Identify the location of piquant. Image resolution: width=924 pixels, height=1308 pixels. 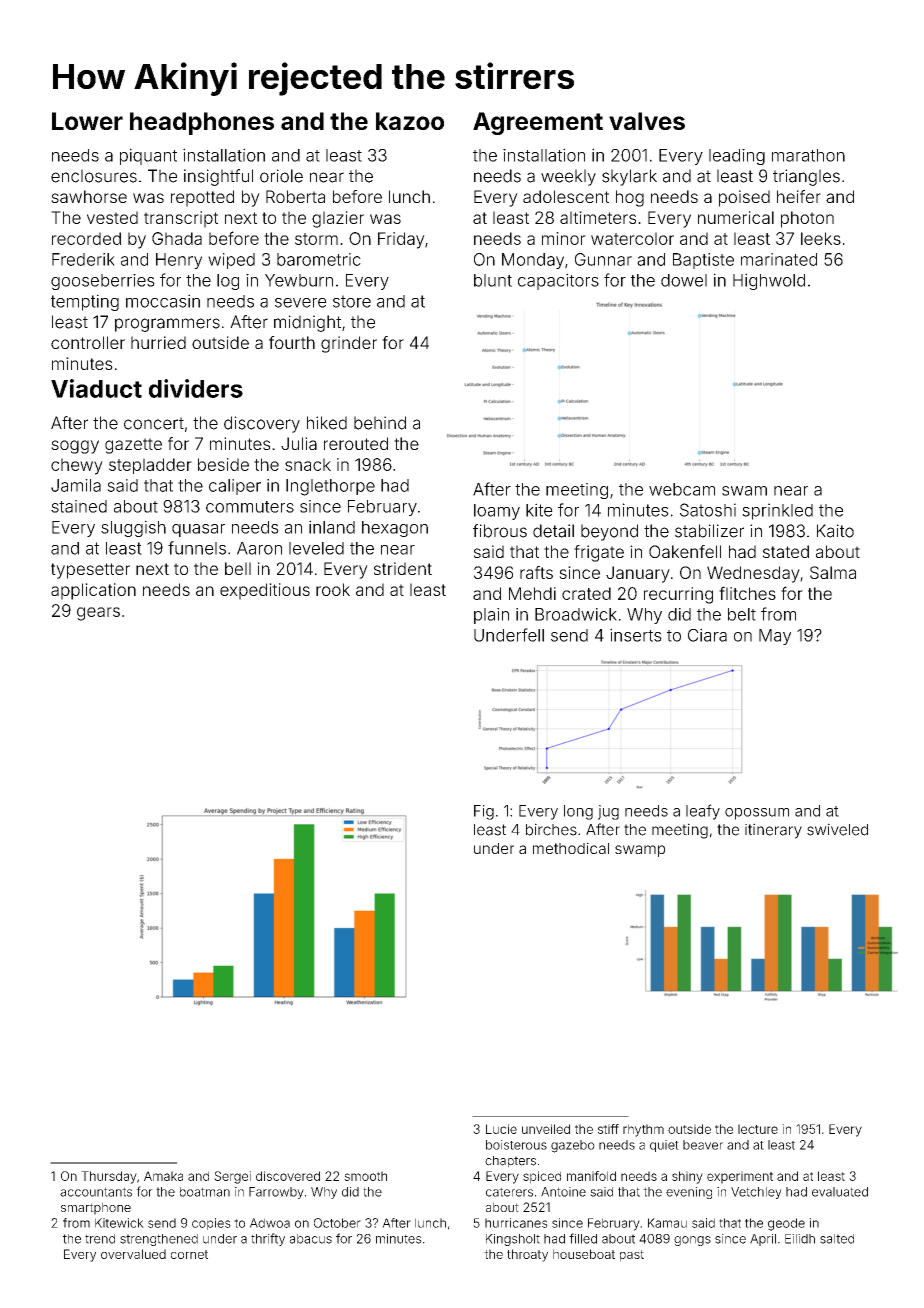
(148, 156).
